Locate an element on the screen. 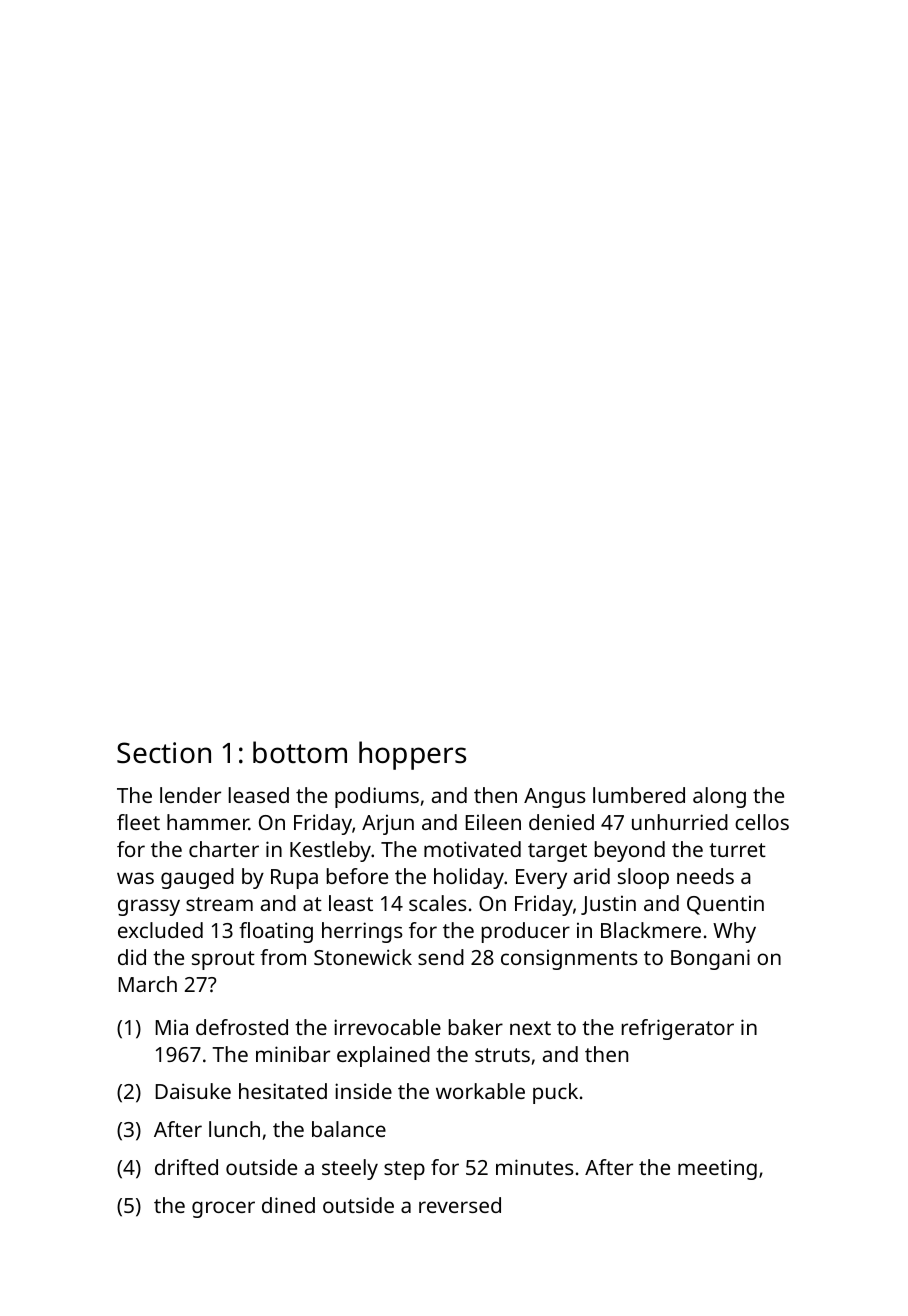  leased is located at coordinates (259, 795).
